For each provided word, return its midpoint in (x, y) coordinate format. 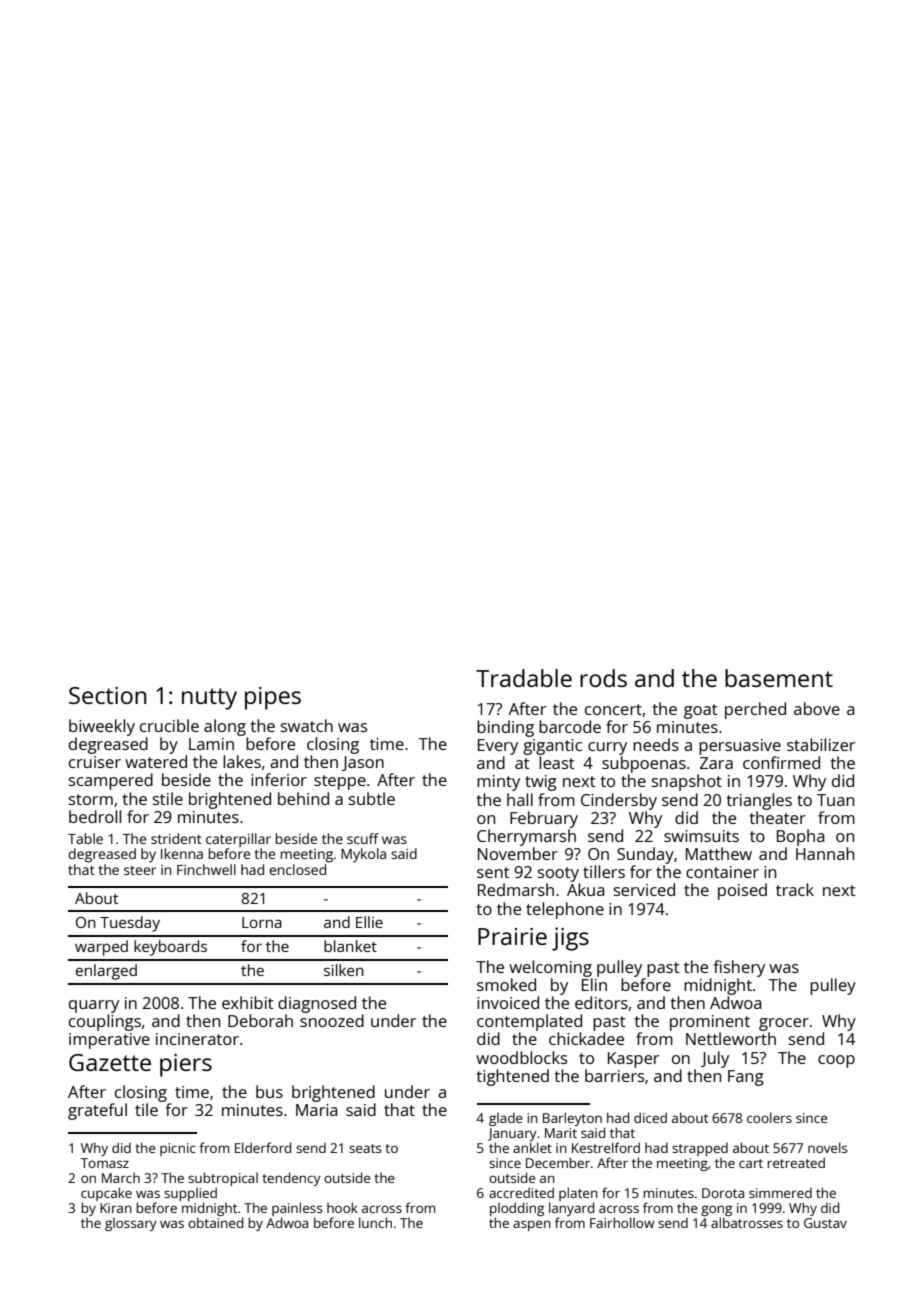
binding (505, 728)
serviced (644, 889)
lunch (375, 1222)
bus (269, 1091)
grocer (784, 1024)
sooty (558, 874)
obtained (215, 1222)
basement (779, 678)
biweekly (102, 727)
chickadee (586, 1038)
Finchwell (206, 869)
